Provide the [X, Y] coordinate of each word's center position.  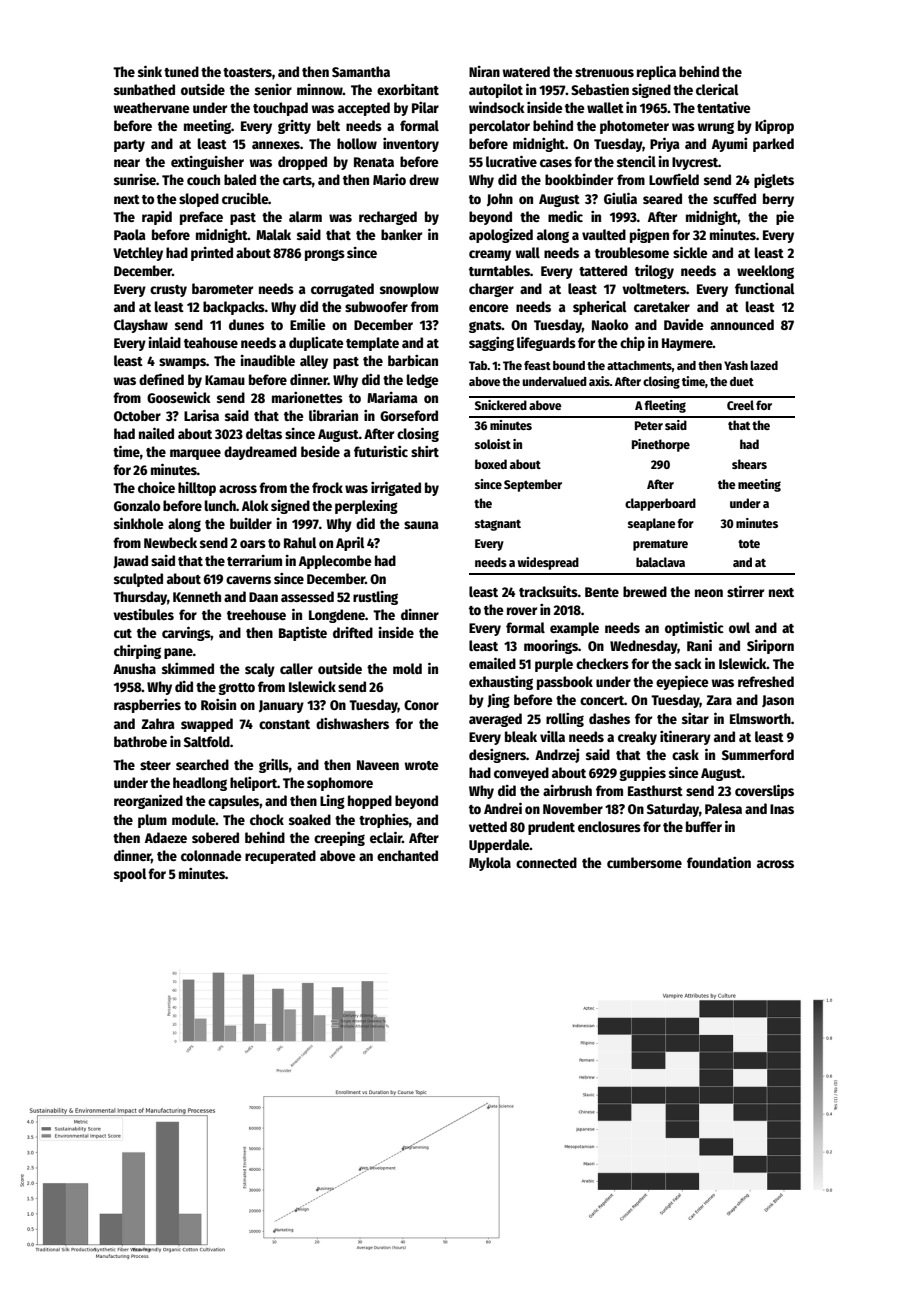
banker [401, 234]
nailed [156, 433]
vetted [488, 826]
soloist [493, 444]
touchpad [280, 109]
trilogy [654, 272]
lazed [764, 365]
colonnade [211, 855]
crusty [168, 291]
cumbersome [644, 862]
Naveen [378, 765]
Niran [484, 71]
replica [656, 72]
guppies [642, 774]
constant [284, 724]
